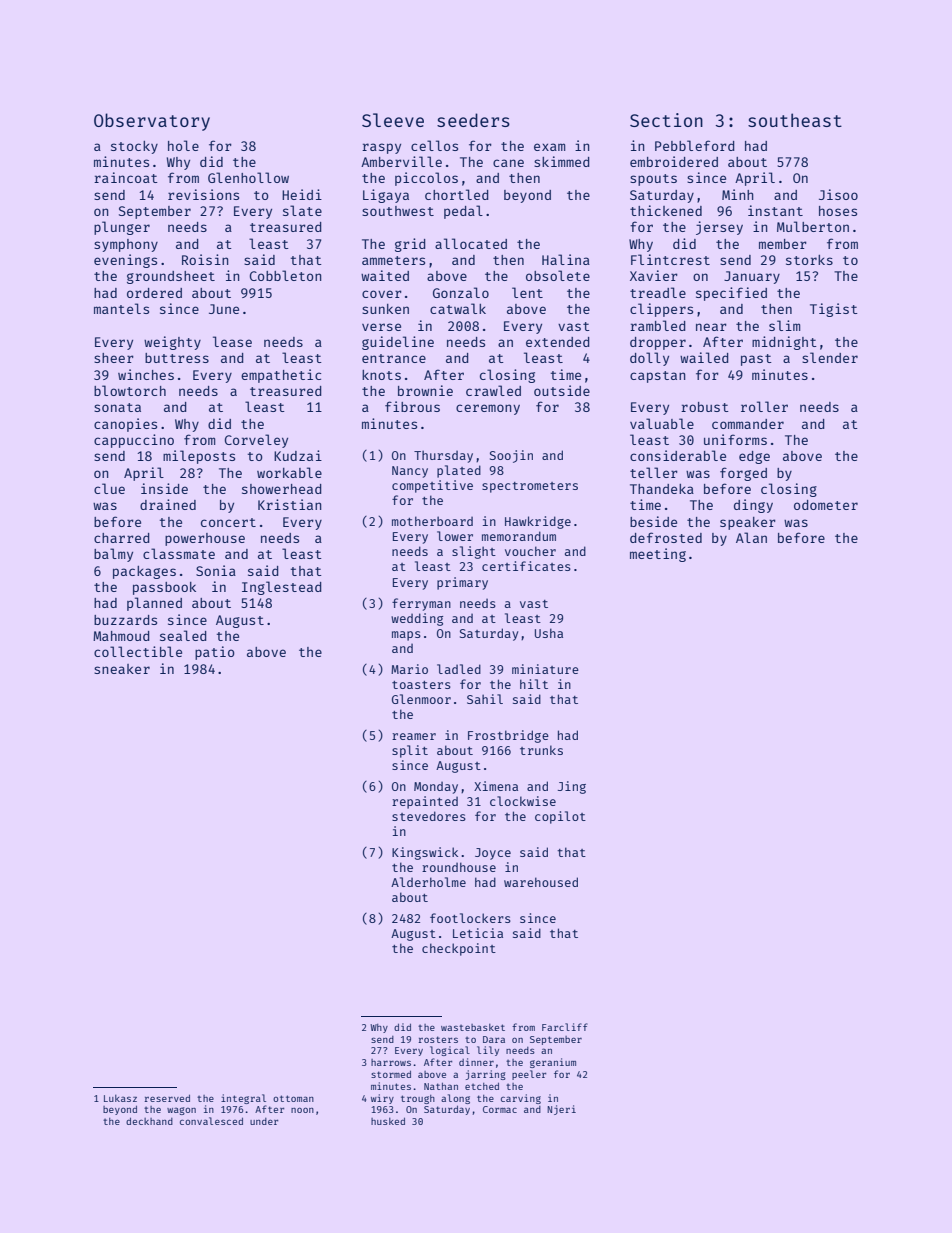 This screenshot has height=1233, width=952. Describe the element at coordinates (561, 1110) in the screenshot. I see `Njeri` at that location.
